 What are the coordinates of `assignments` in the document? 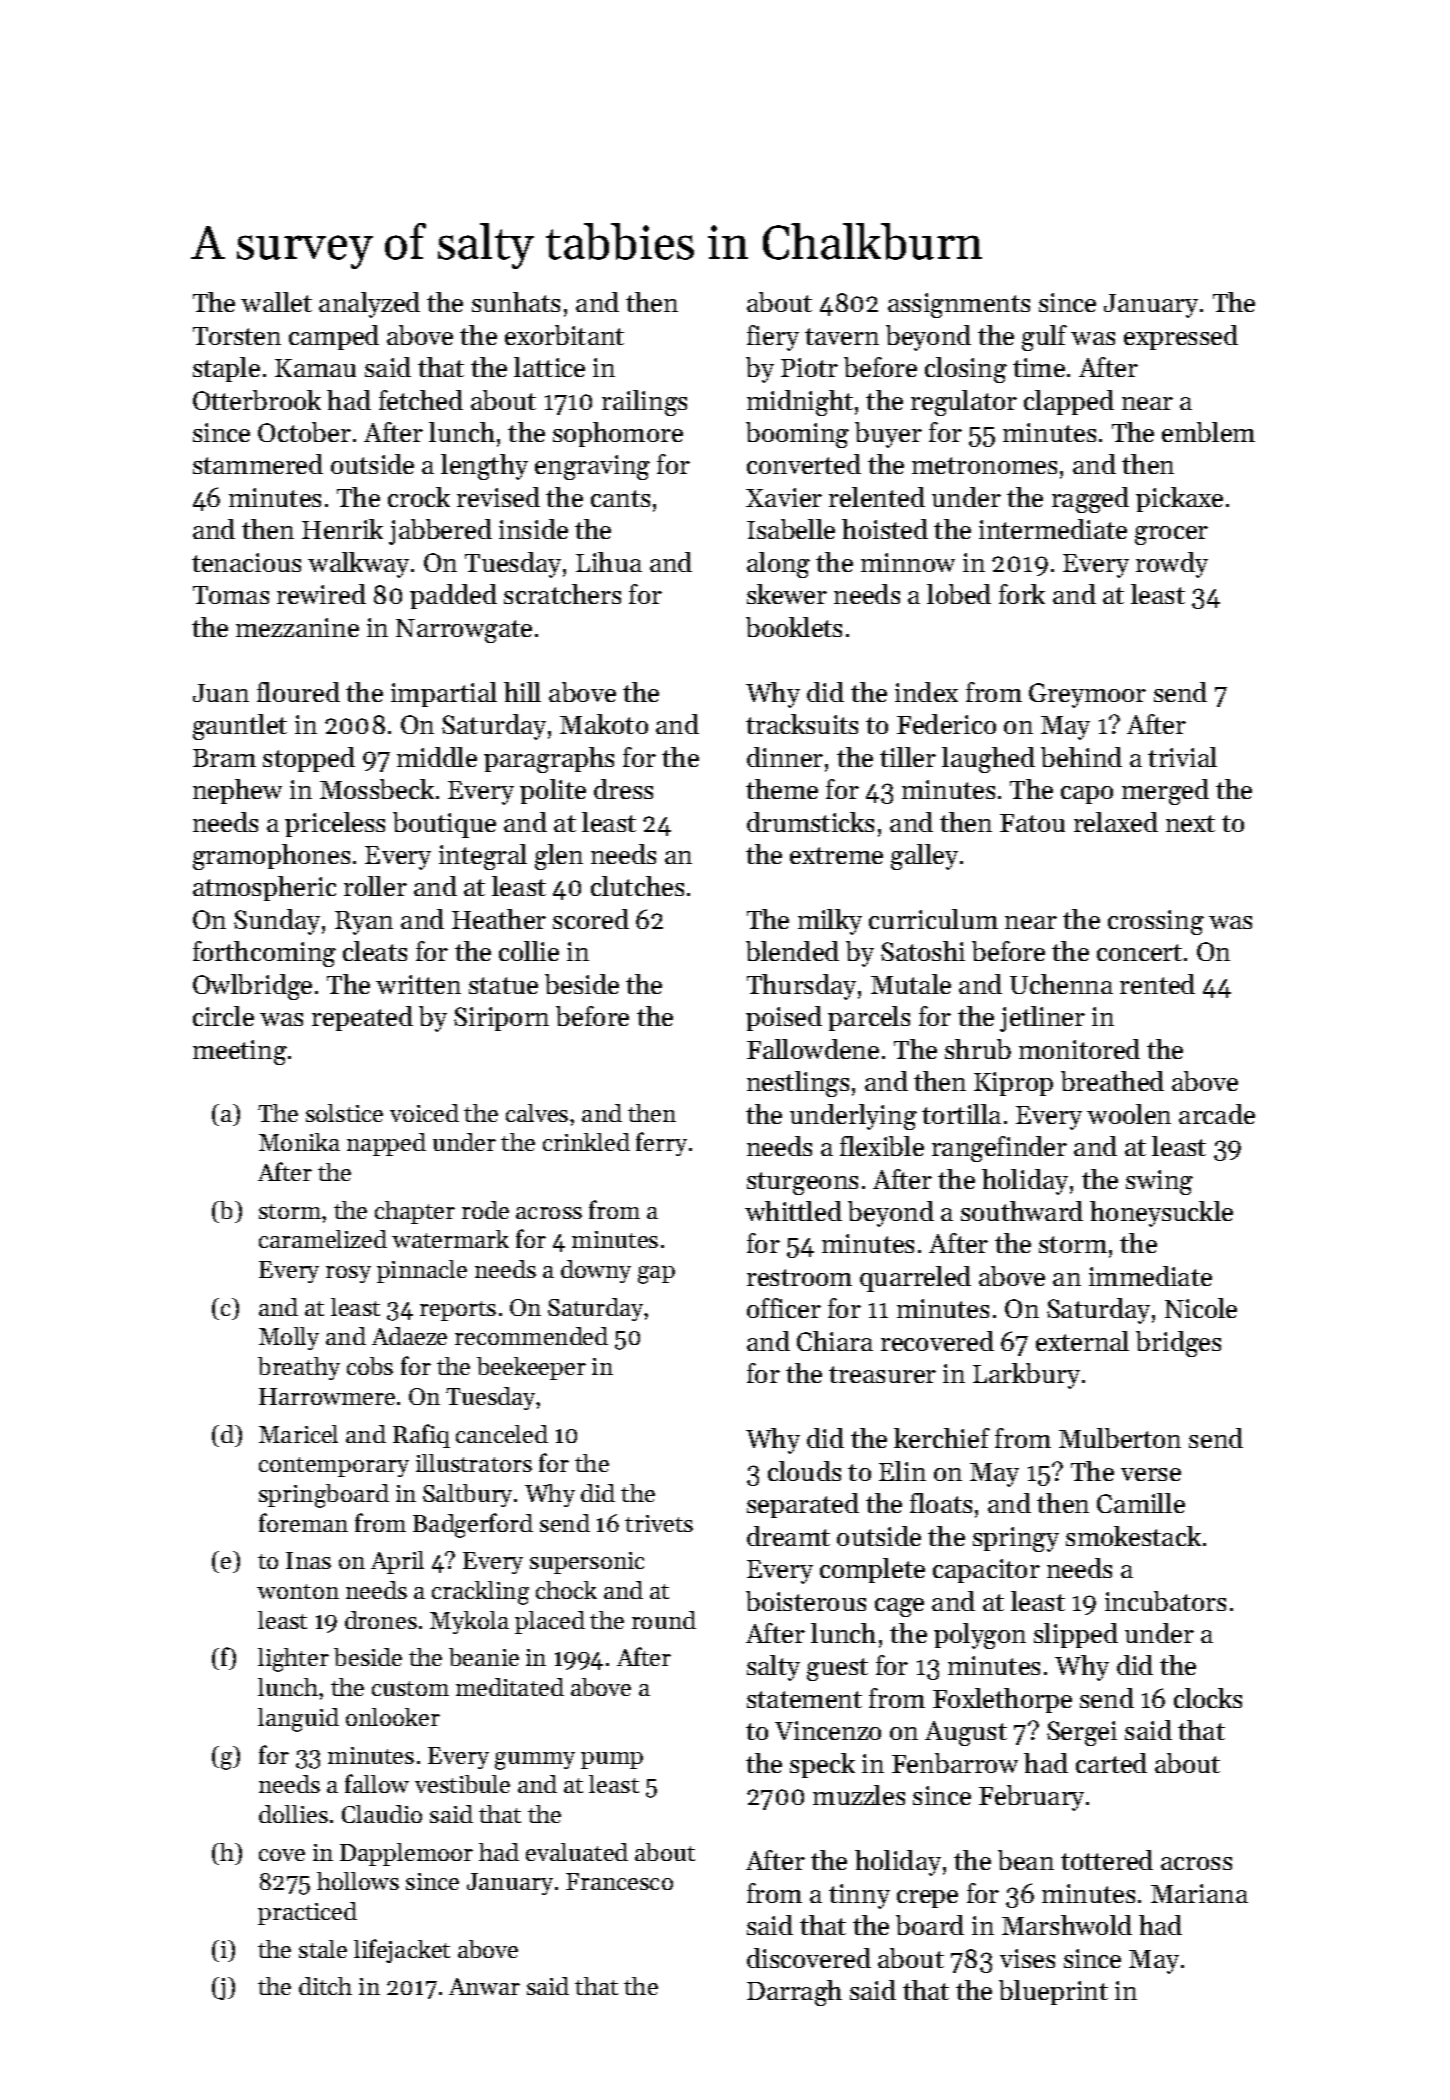 It's located at (959, 305).
